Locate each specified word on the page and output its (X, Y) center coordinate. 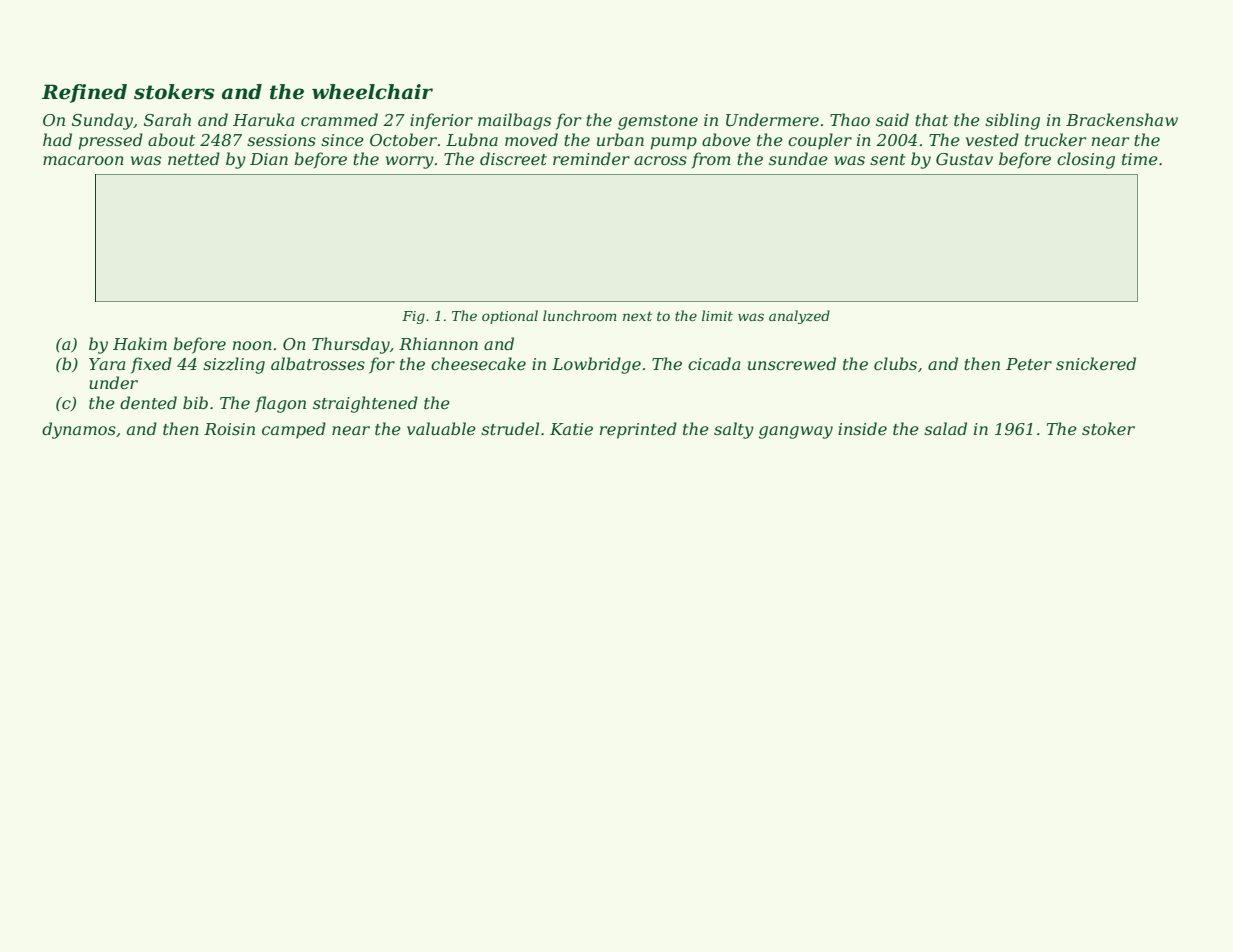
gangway (796, 432)
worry (410, 162)
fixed (151, 365)
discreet (513, 158)
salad (945, 428)
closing (1086, 160)
